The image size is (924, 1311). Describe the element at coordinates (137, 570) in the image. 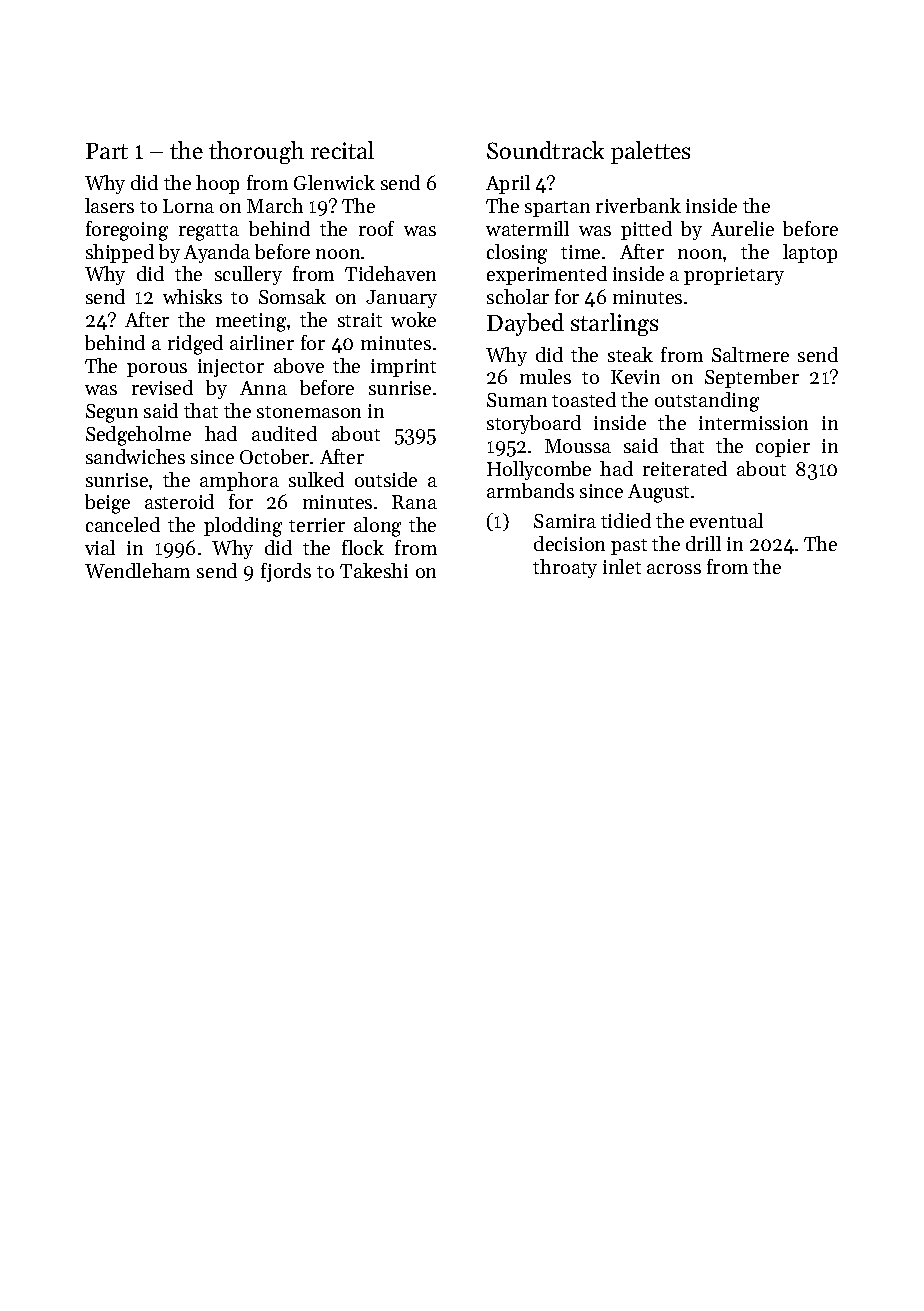

I see `Wendleham` at that location.
